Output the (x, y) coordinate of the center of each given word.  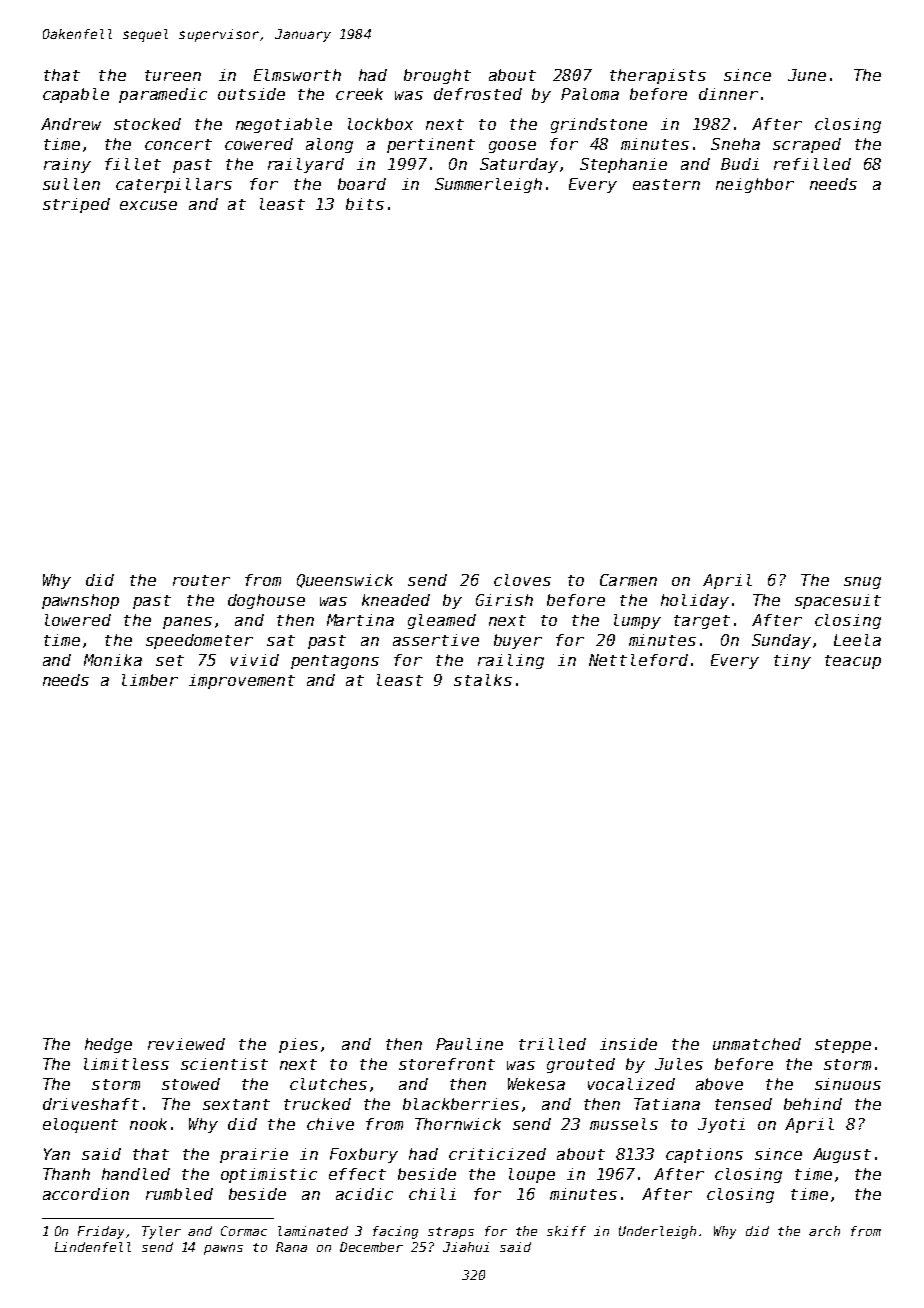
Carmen (628, 580)
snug (862, 583)
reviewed (186, 1044)
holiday (695, 601)
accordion (86, 1194)
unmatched (757, 1044)
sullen (71, 184)
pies (298, 1045)
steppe (843, 1046)
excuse (148, 205)
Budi (740, 164)
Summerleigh (488, 185)
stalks (483, 680)
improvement (242, 681)
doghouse (266, 601)
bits (365, 204)
